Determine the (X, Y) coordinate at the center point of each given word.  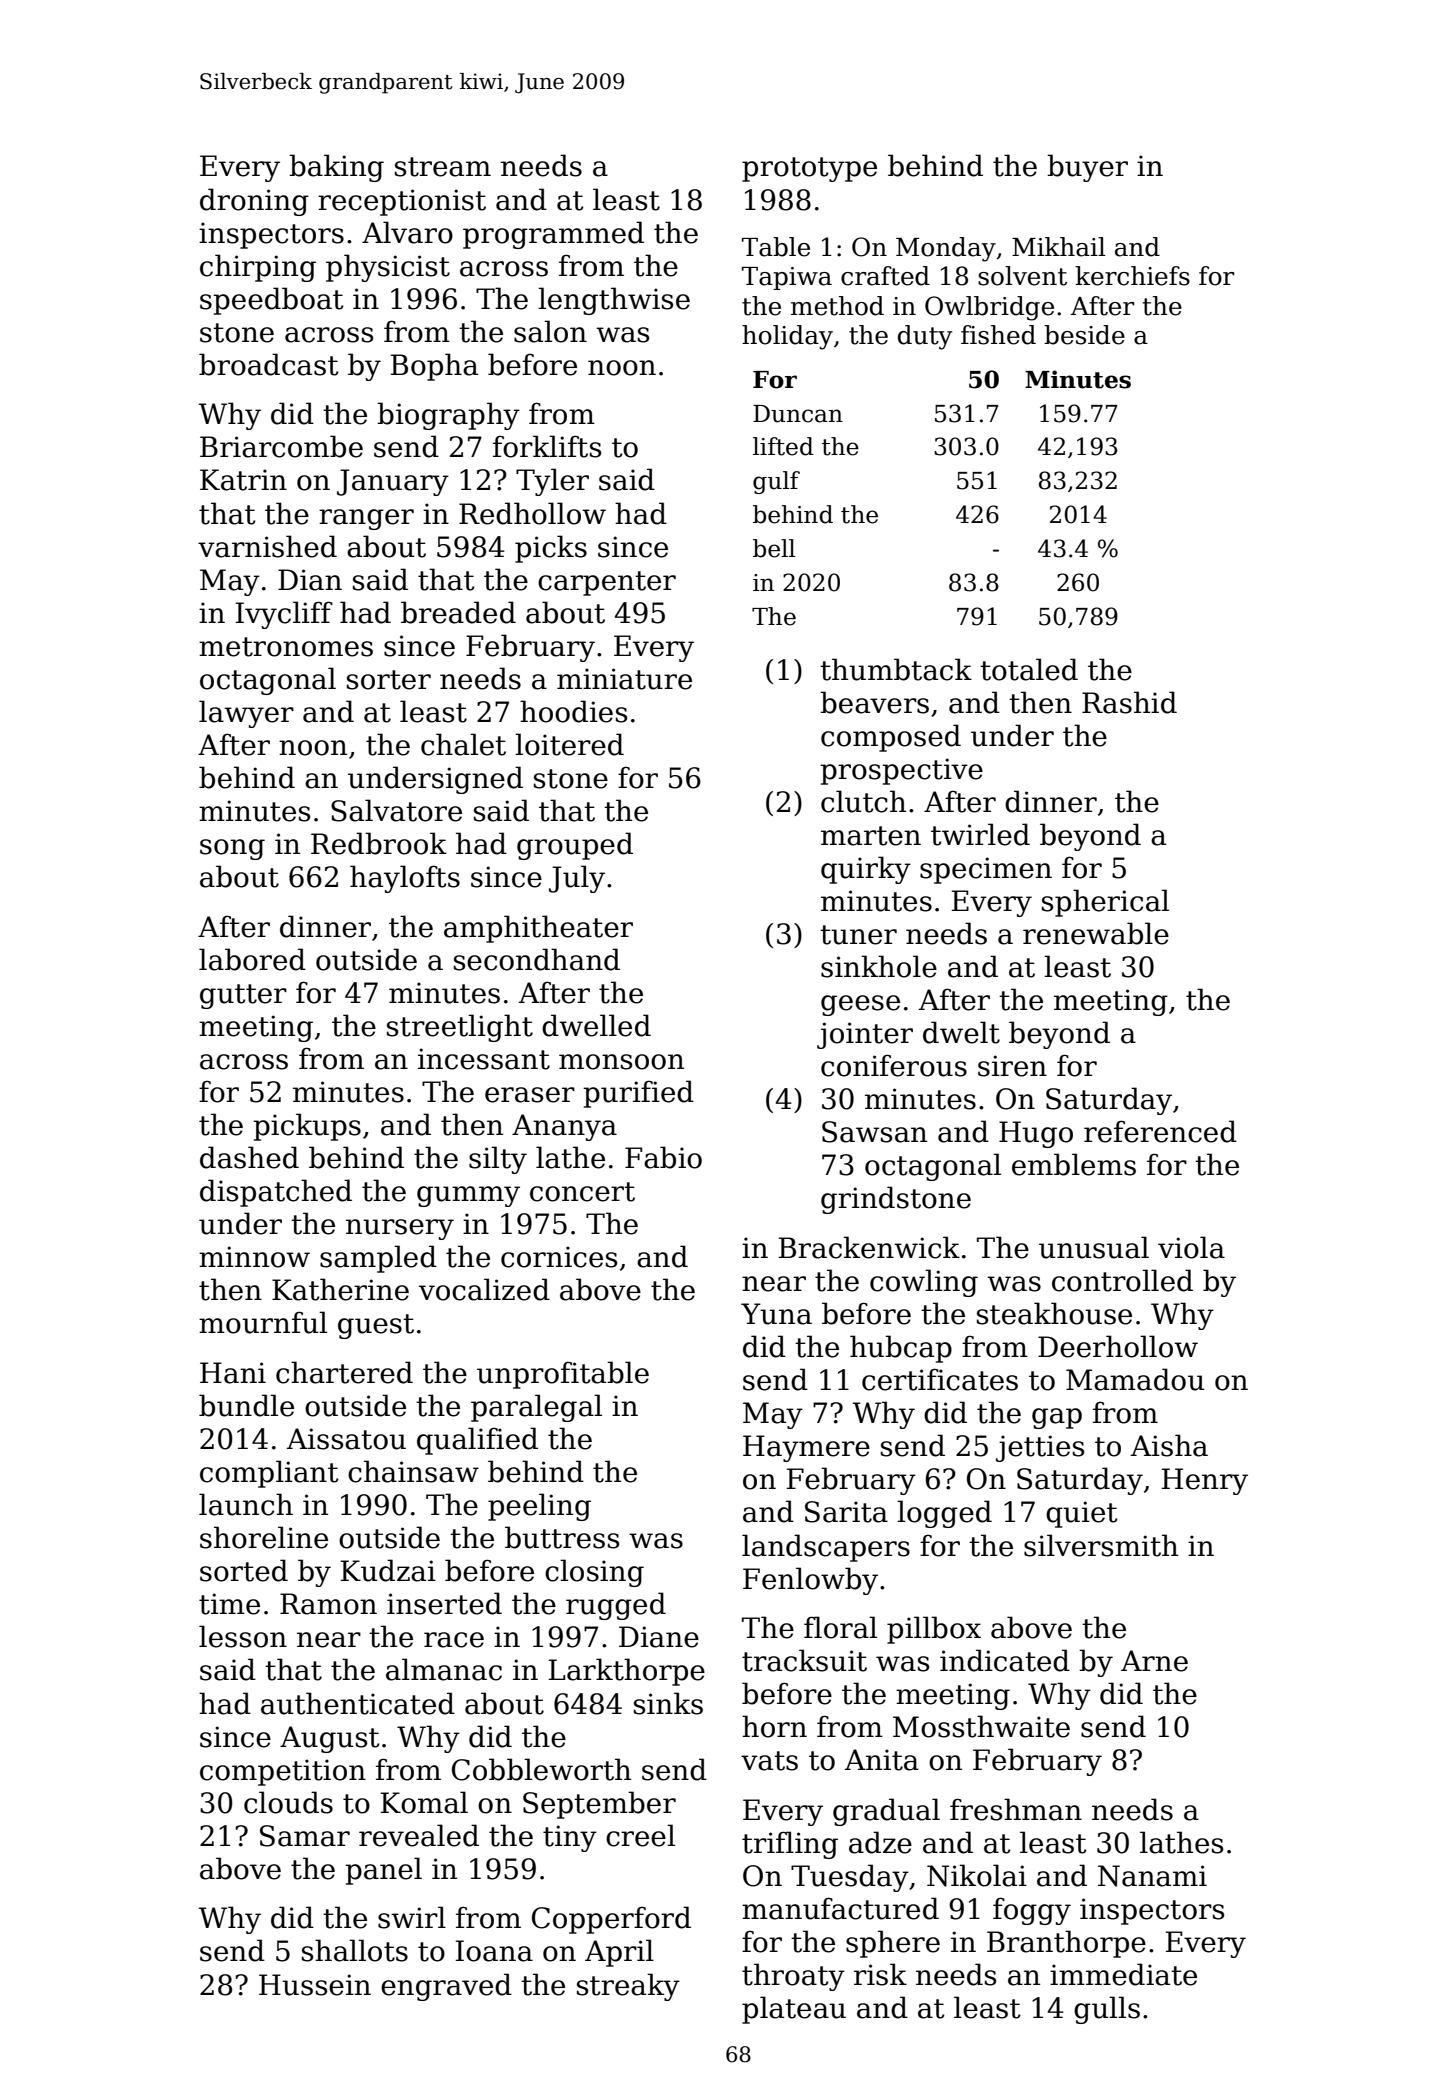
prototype (809, 169)
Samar (305, 1836)
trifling (790, 1845)
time (229, 1604)
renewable (1096, 933)
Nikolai (977, 1875)
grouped (575, 846)
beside (1084, 335)
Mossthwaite (981, 1726)
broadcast (269, 364)
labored (252, 959)
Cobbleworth (541, 1769)
